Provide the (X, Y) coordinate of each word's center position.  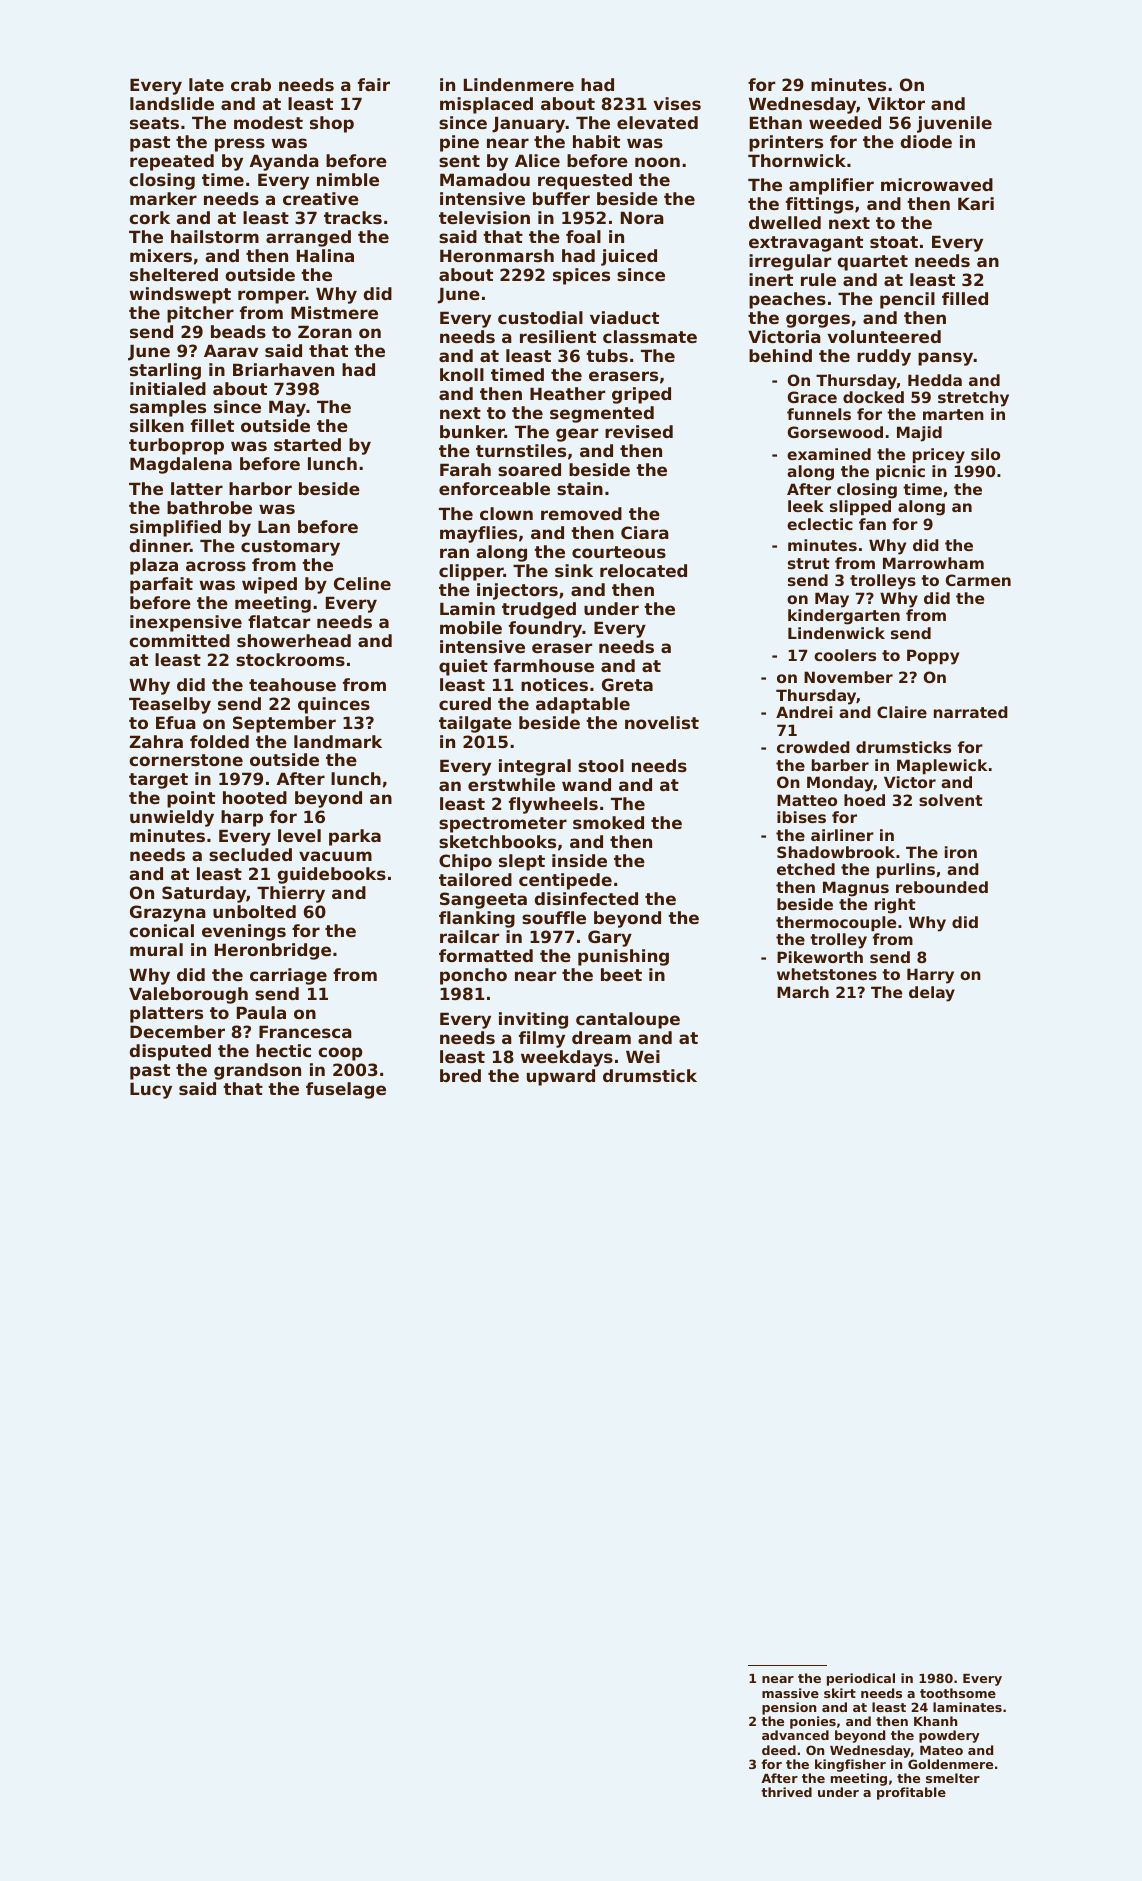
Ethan (776, 122)
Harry (930, 976)
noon (657, 162)
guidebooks (332, 875)
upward (561, 1077)
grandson (257, 1071)
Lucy (151, 1091)
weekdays (567, 1058)
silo (985, 454)
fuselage (346, 1090)
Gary (610, 938)
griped (641, 395)
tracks (353, 217)
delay (932, 994)
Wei (643, 1056)
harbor (260, 488)
